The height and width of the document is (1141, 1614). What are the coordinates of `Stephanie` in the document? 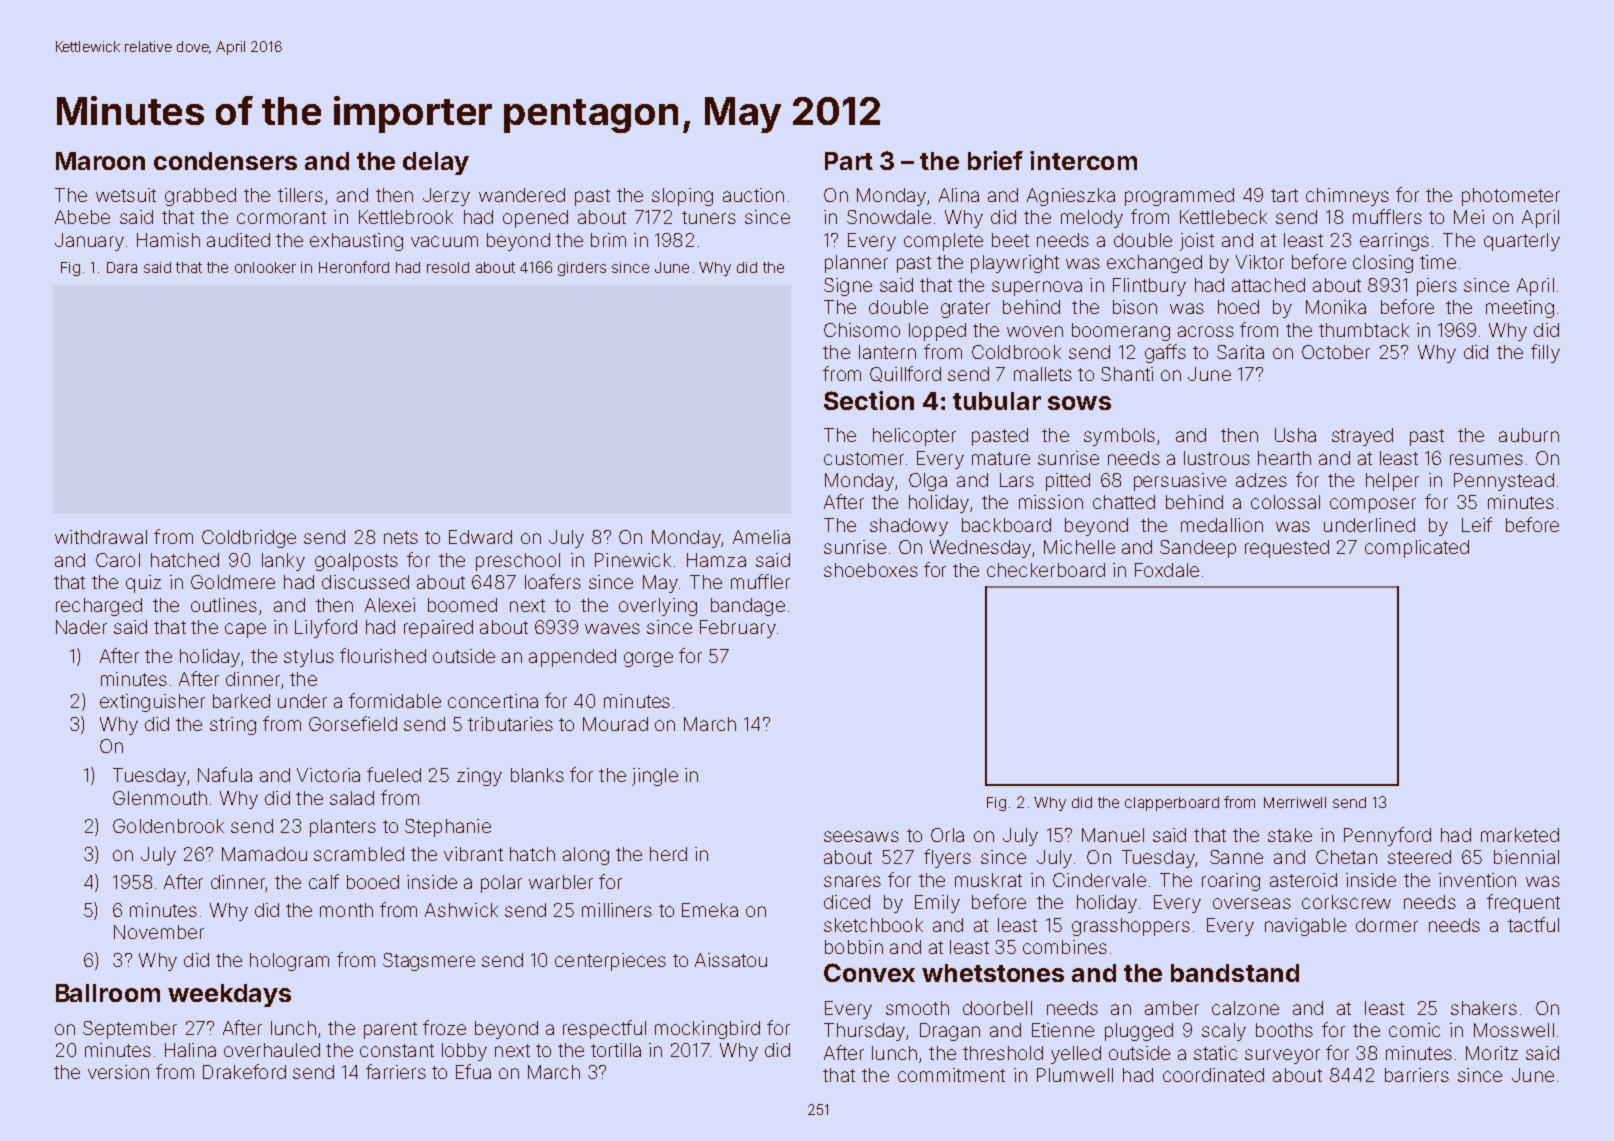 It's located at (448, 828).
